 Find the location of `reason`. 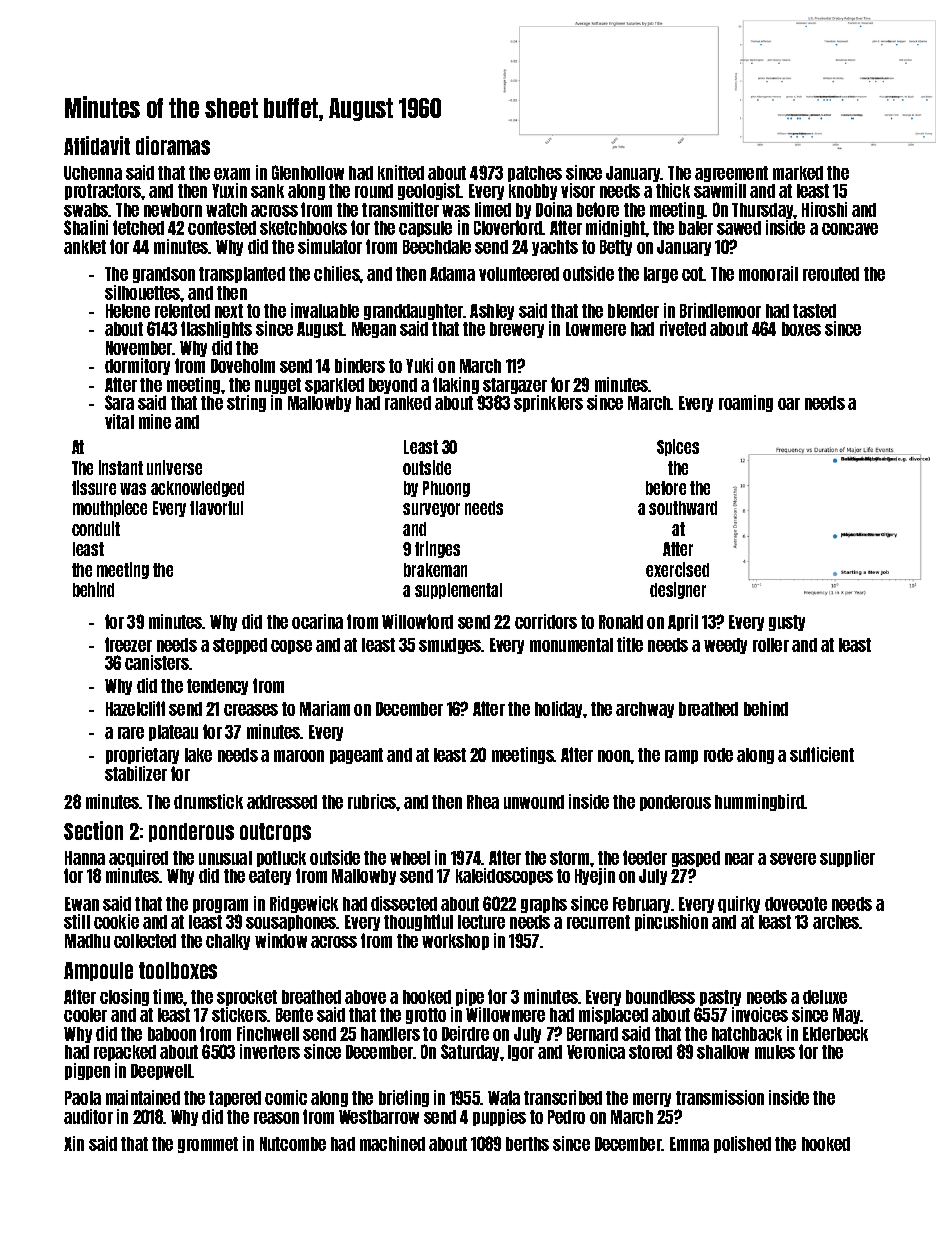

reason is located at coordinates (276, 1118).
